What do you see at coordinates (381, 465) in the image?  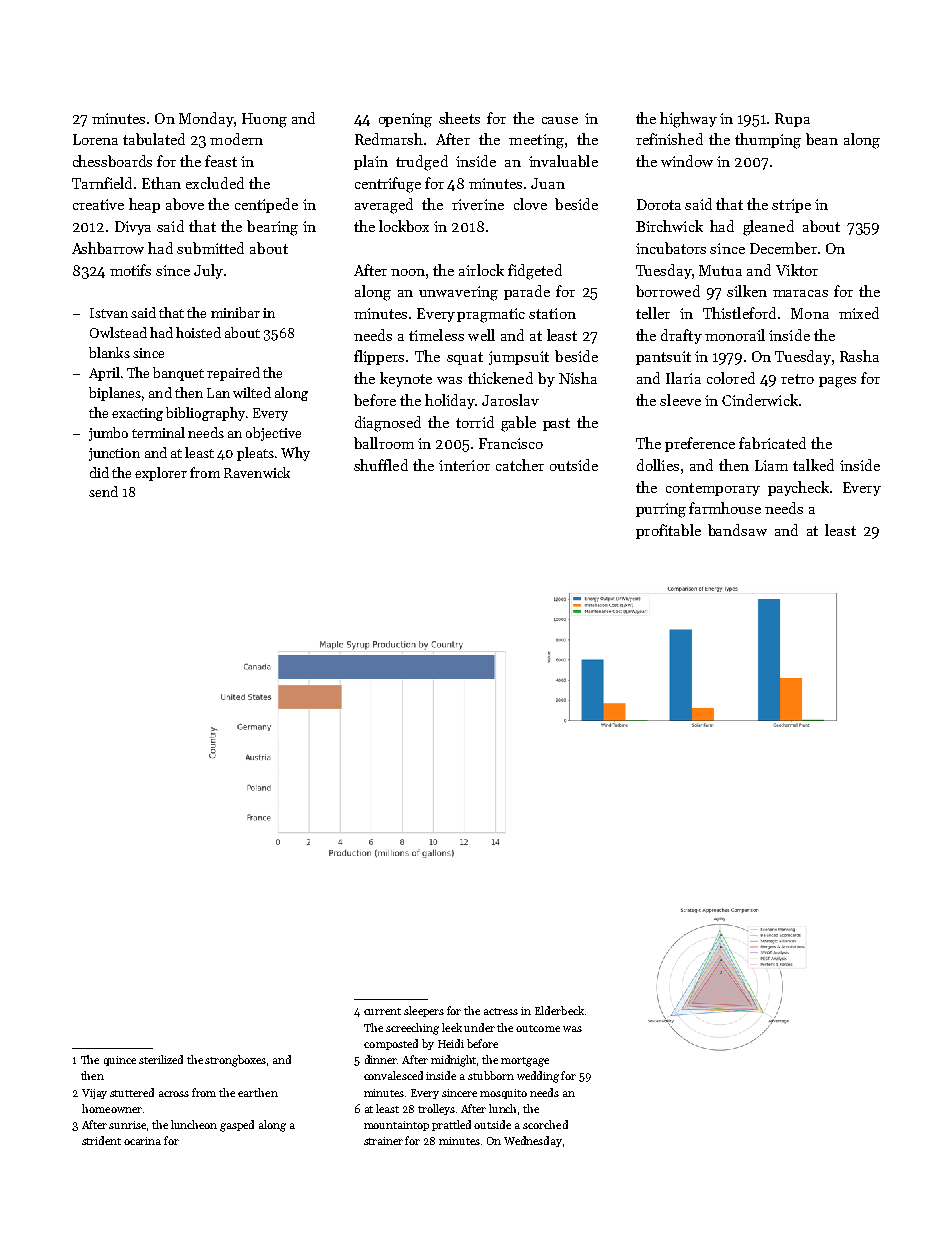 I see `shuffled` at bounding box center [381, 465].
